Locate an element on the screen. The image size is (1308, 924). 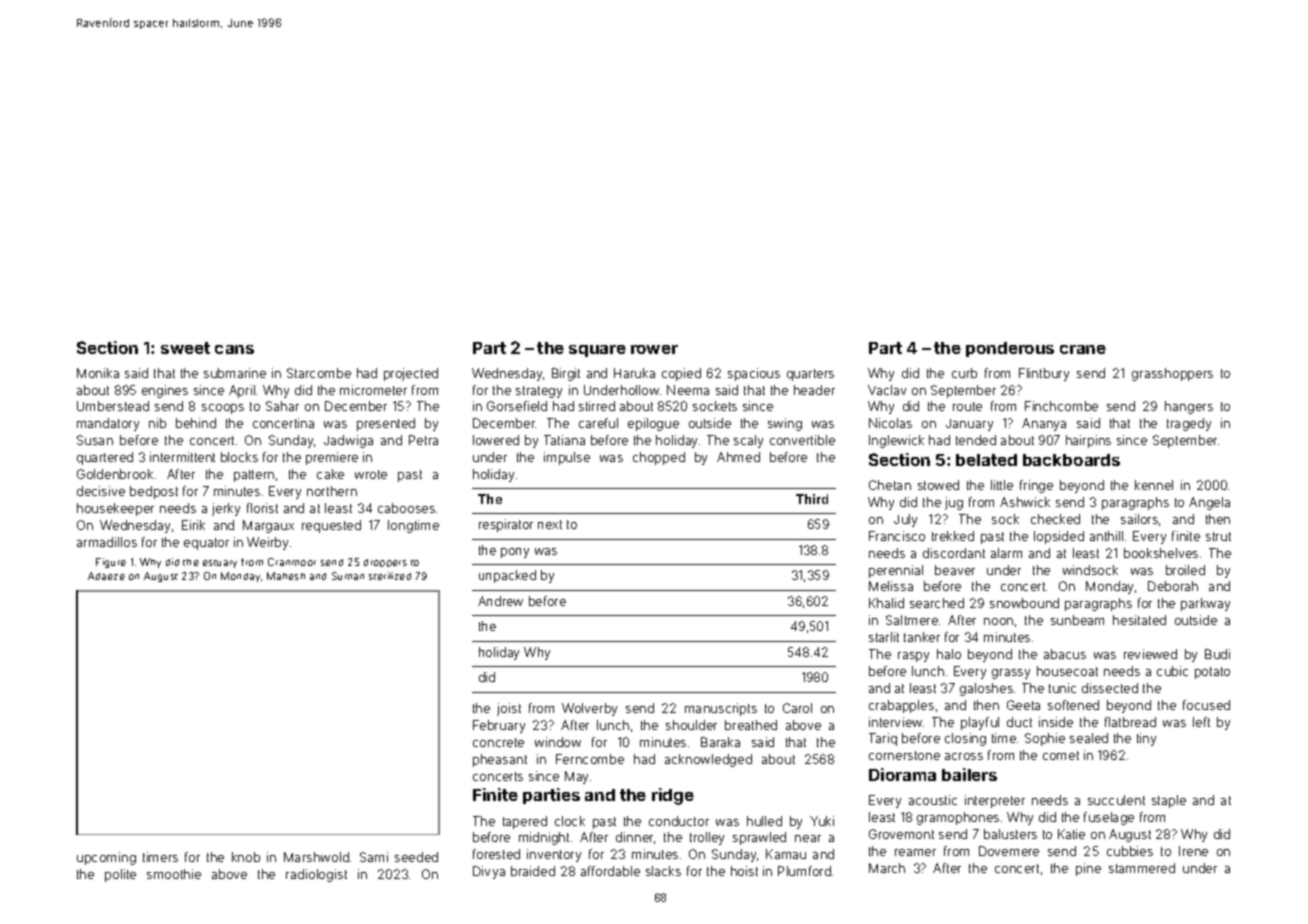
Andrew is located at coordinates (500, 601).
